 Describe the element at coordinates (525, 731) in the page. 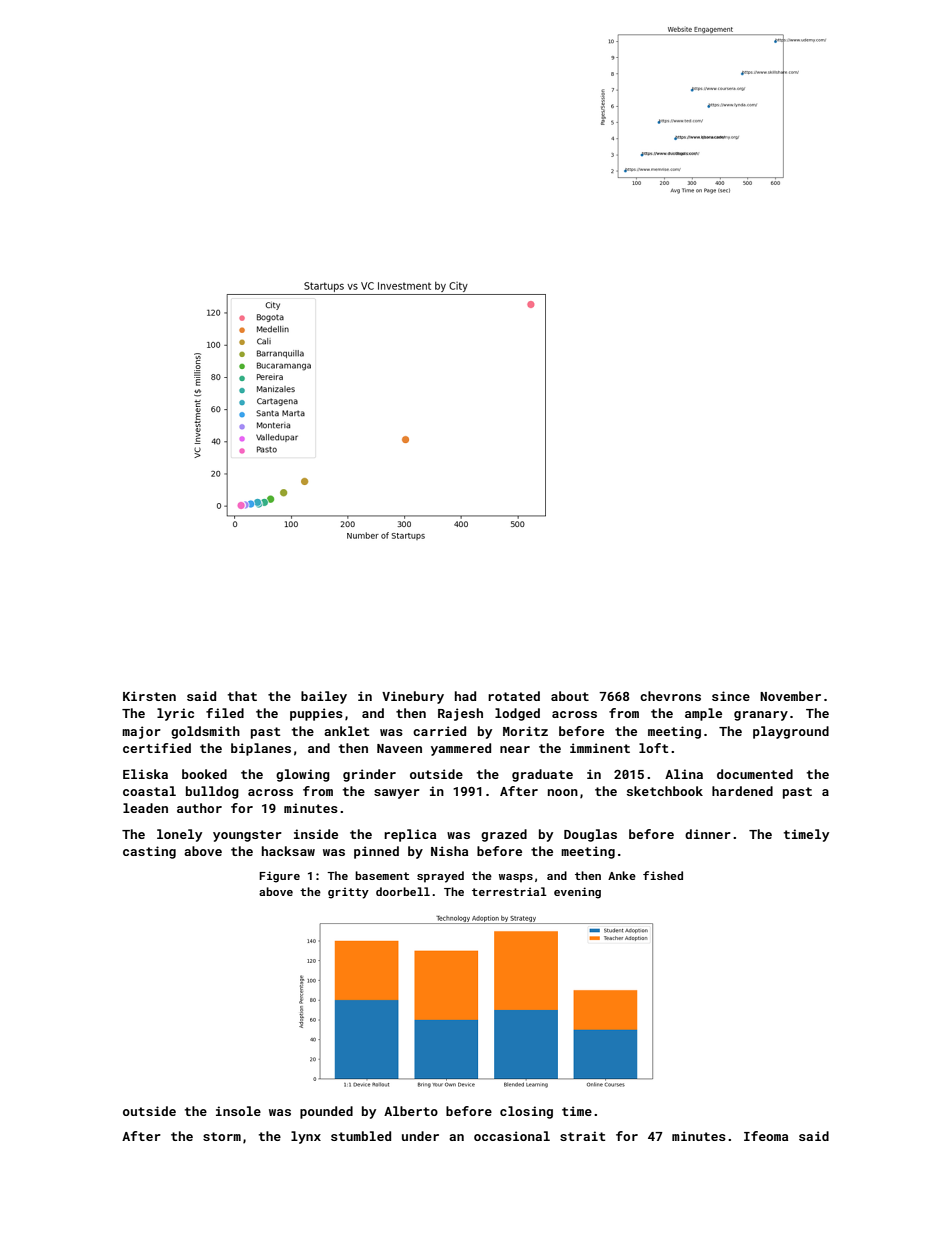

I see `Moritz` at that location.
